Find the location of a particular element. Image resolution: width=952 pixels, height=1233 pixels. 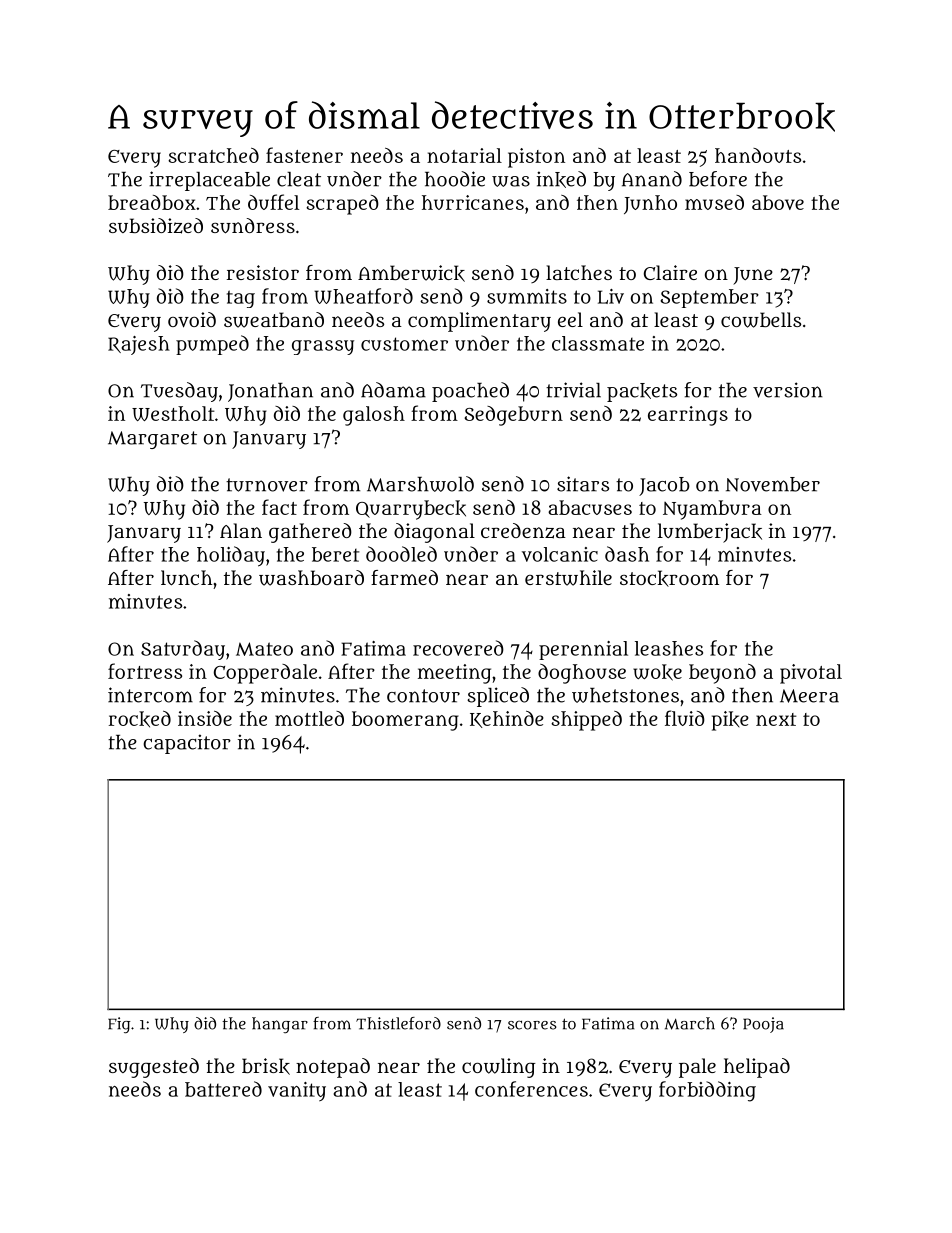

battered is located at coordinates (223, 1089).
